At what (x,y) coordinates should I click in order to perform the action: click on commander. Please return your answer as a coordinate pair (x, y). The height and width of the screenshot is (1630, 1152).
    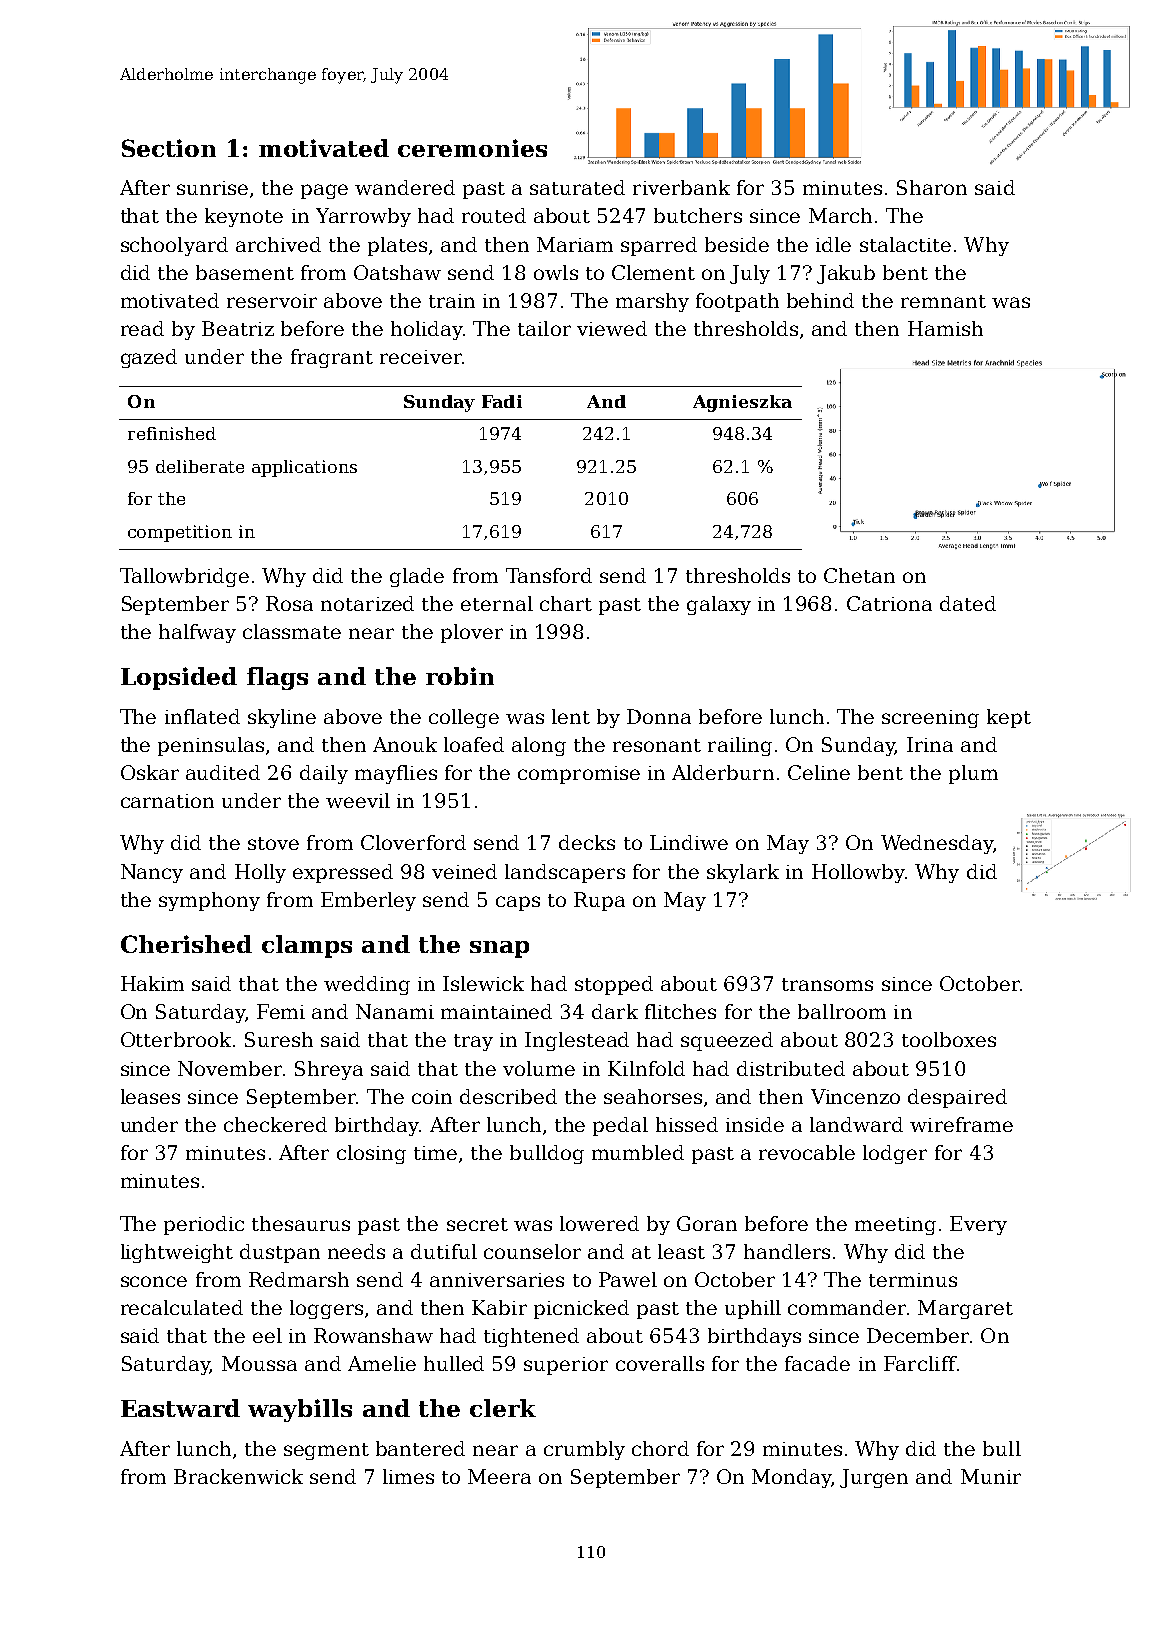
    Looking at the image, I should click on (847, 1307).
